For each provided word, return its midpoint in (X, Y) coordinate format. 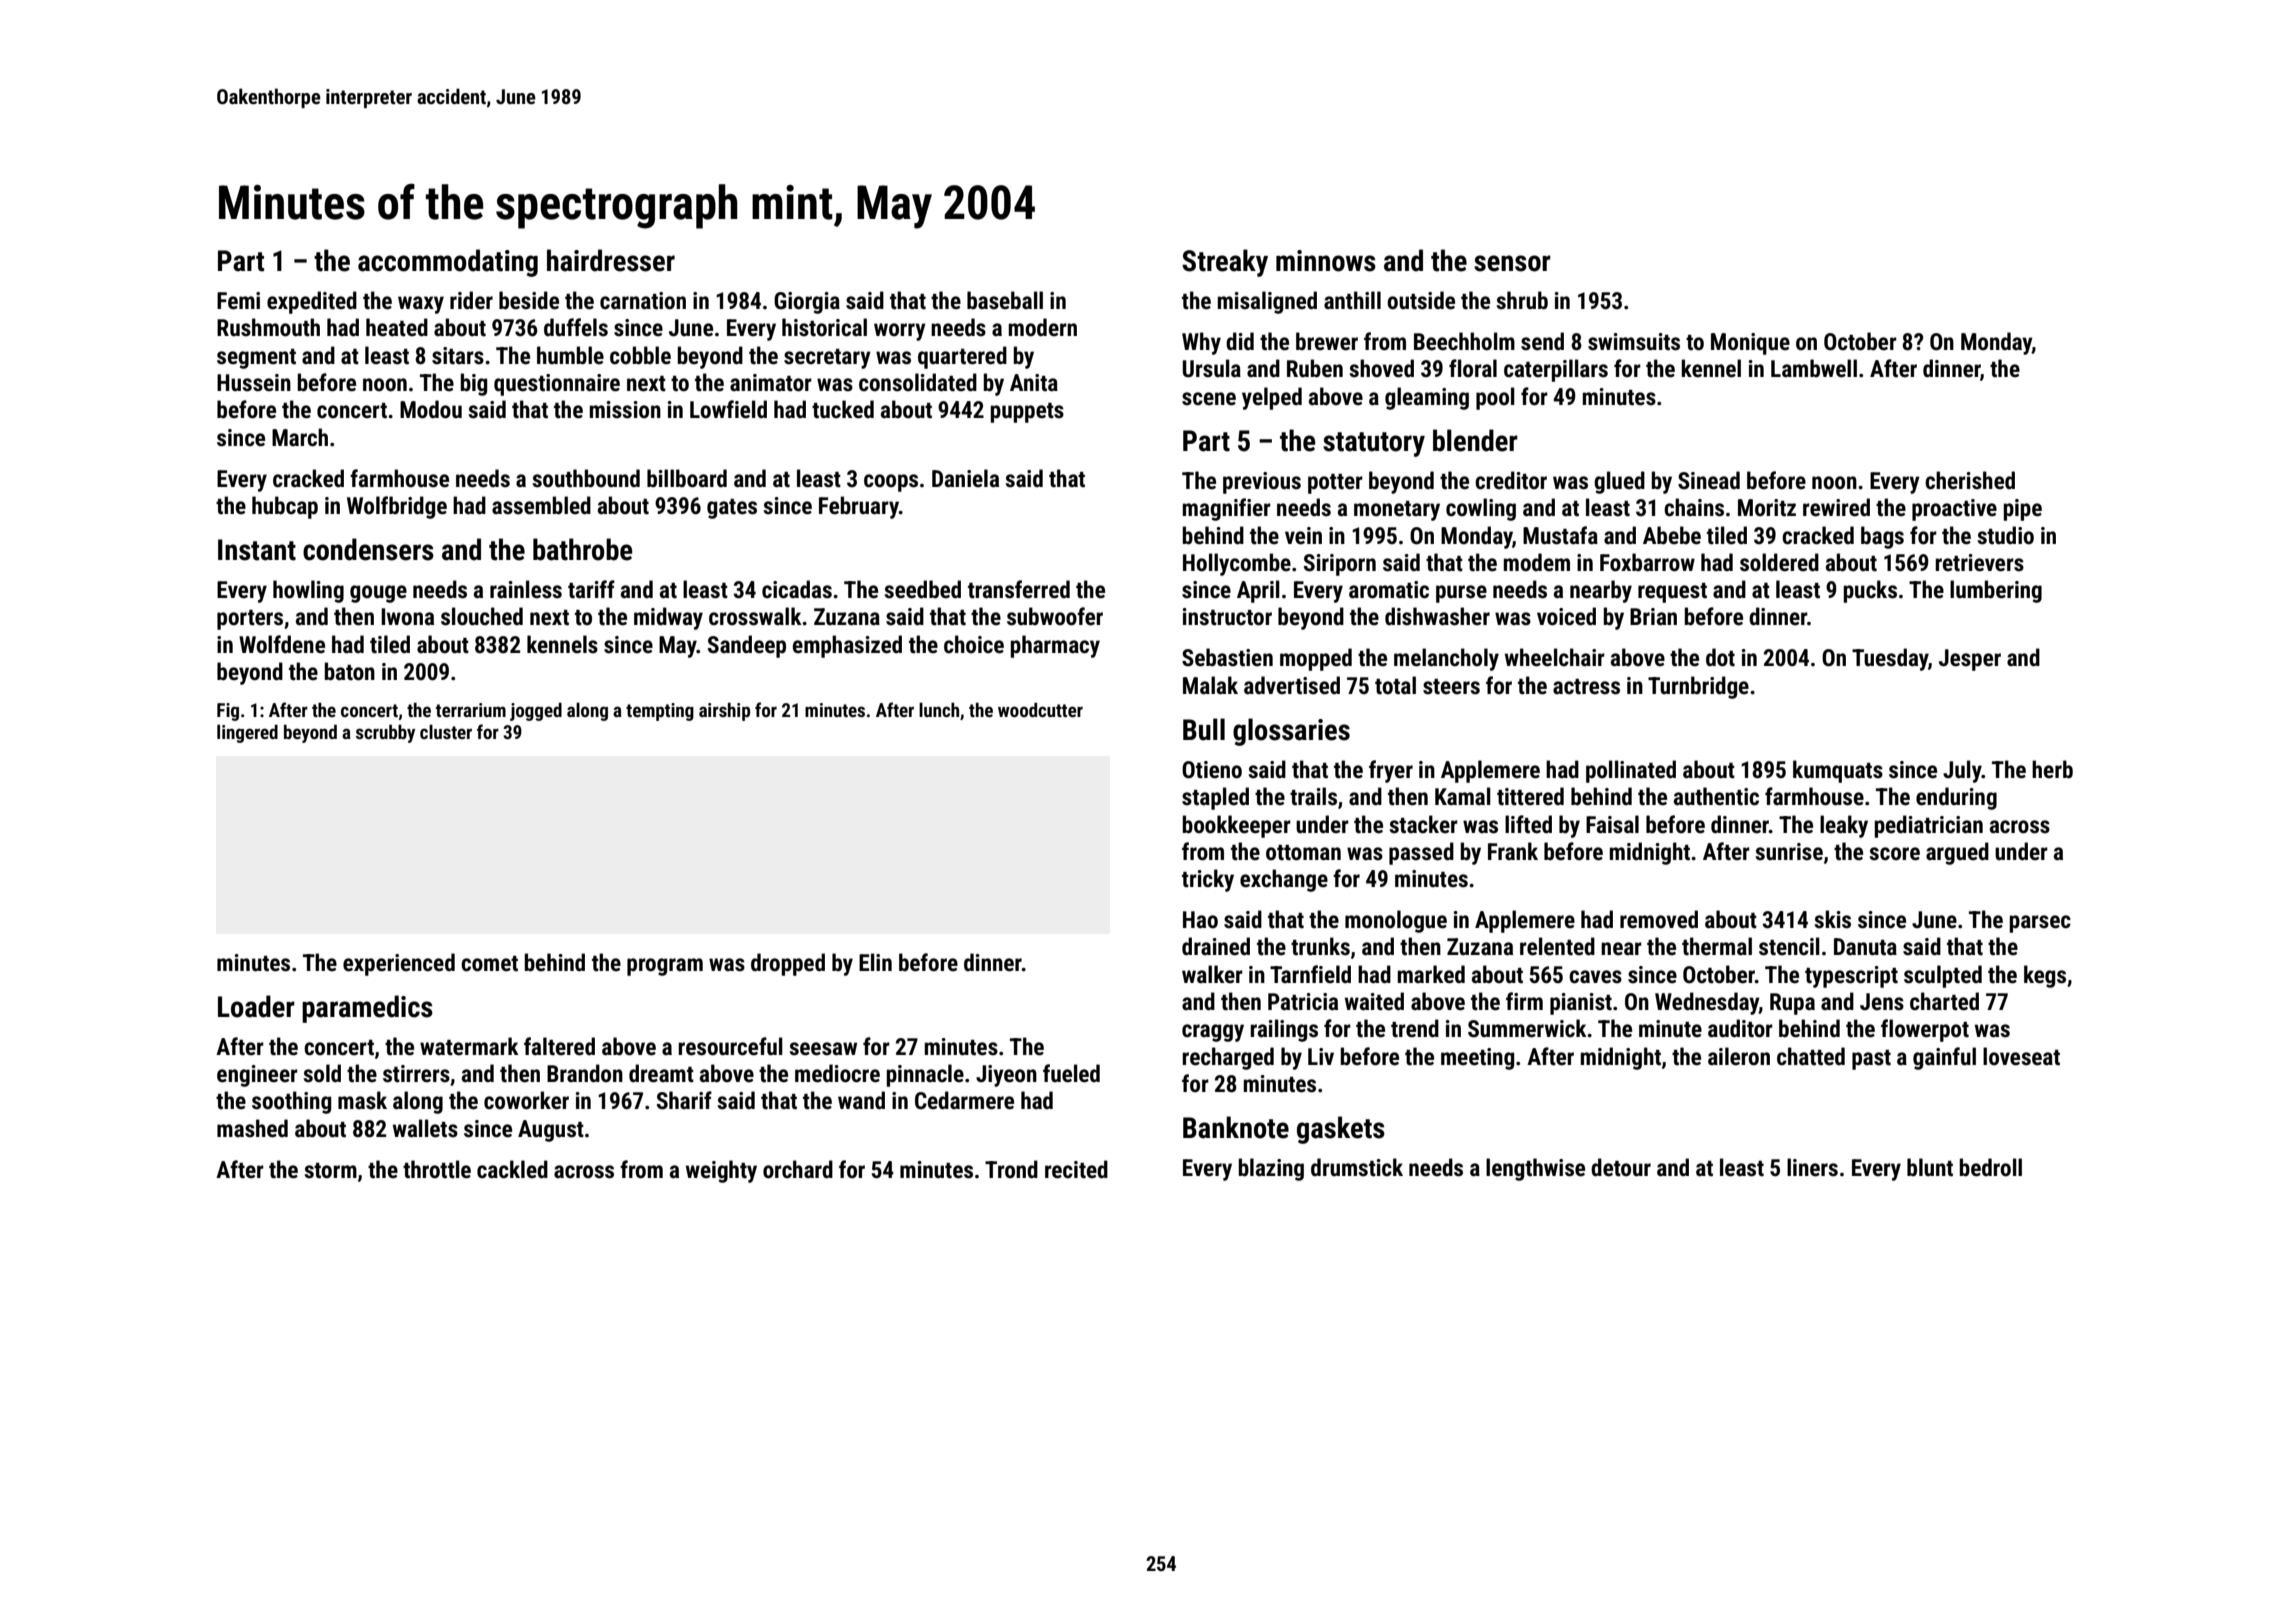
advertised (1292, 685)
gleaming (1427, 398)
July (1962, 771)
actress (1586, 687)
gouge (378, 594)
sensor (1512, 263)
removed (1659, 919)
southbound (586, 478)
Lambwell (1814, 368)
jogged (536, 712)
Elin (875, 962)
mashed (252, 1128)
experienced (399, 964)
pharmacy (1055, 646)
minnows (1326, 261)
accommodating (448, 263)
